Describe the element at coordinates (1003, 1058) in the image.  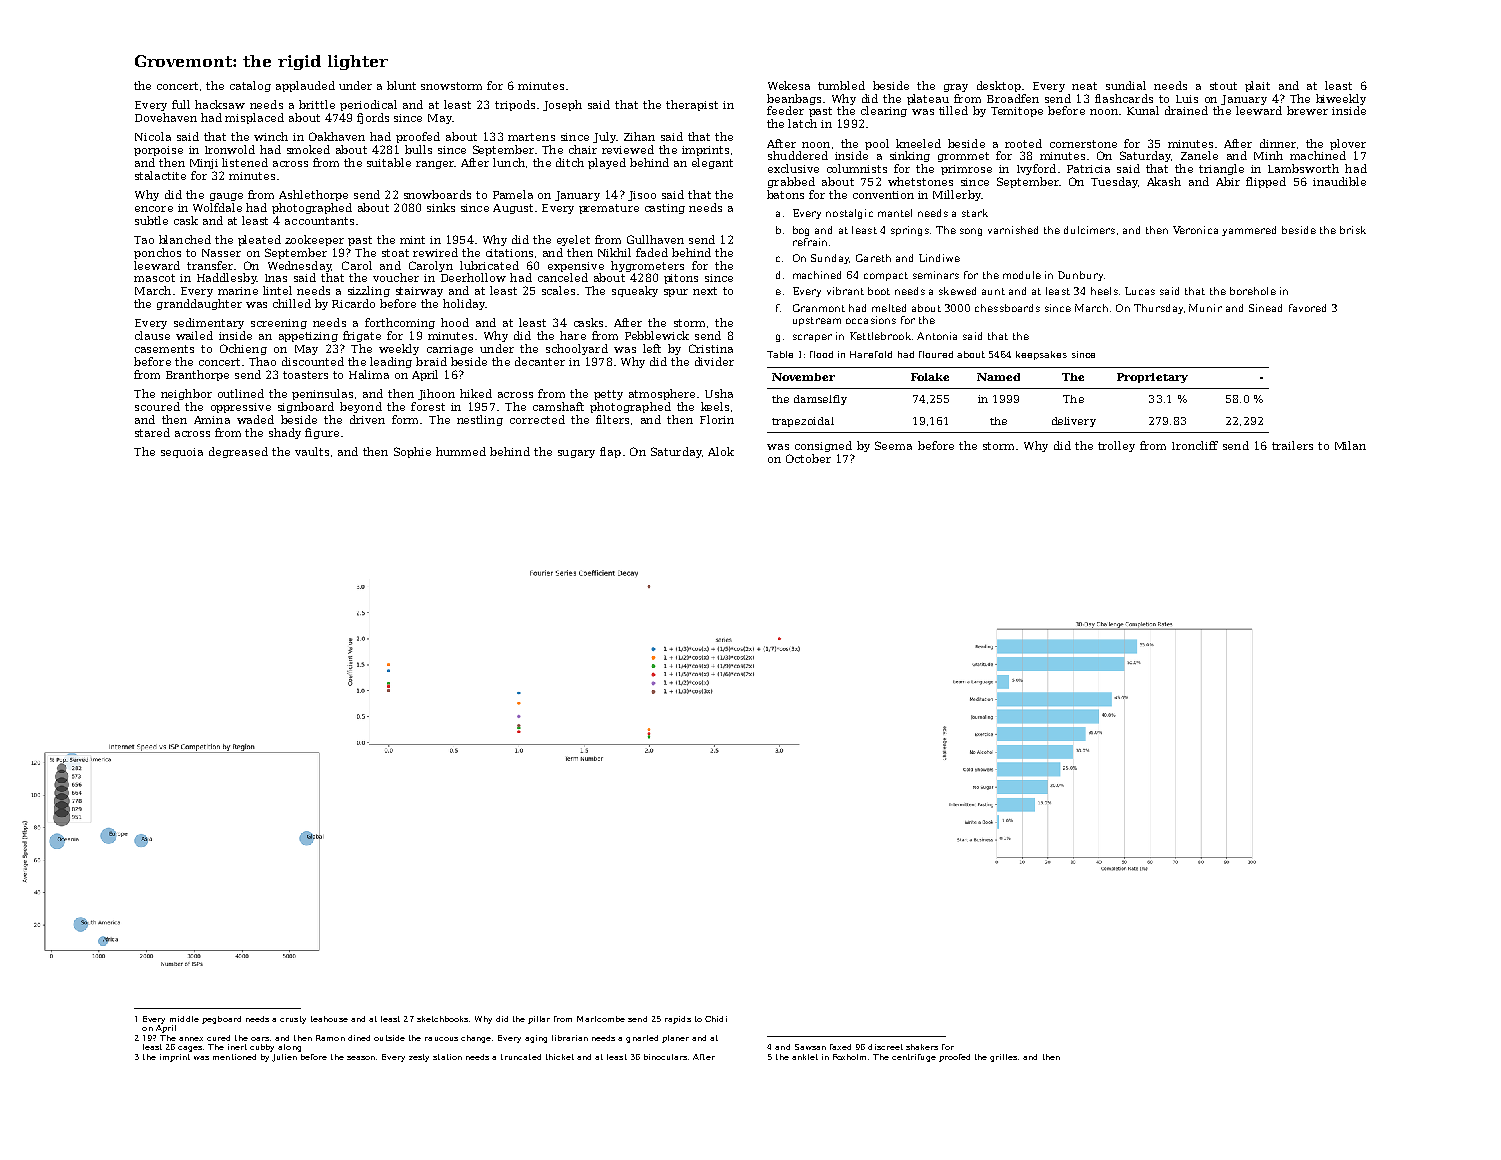
I see `grilles` at that location.
